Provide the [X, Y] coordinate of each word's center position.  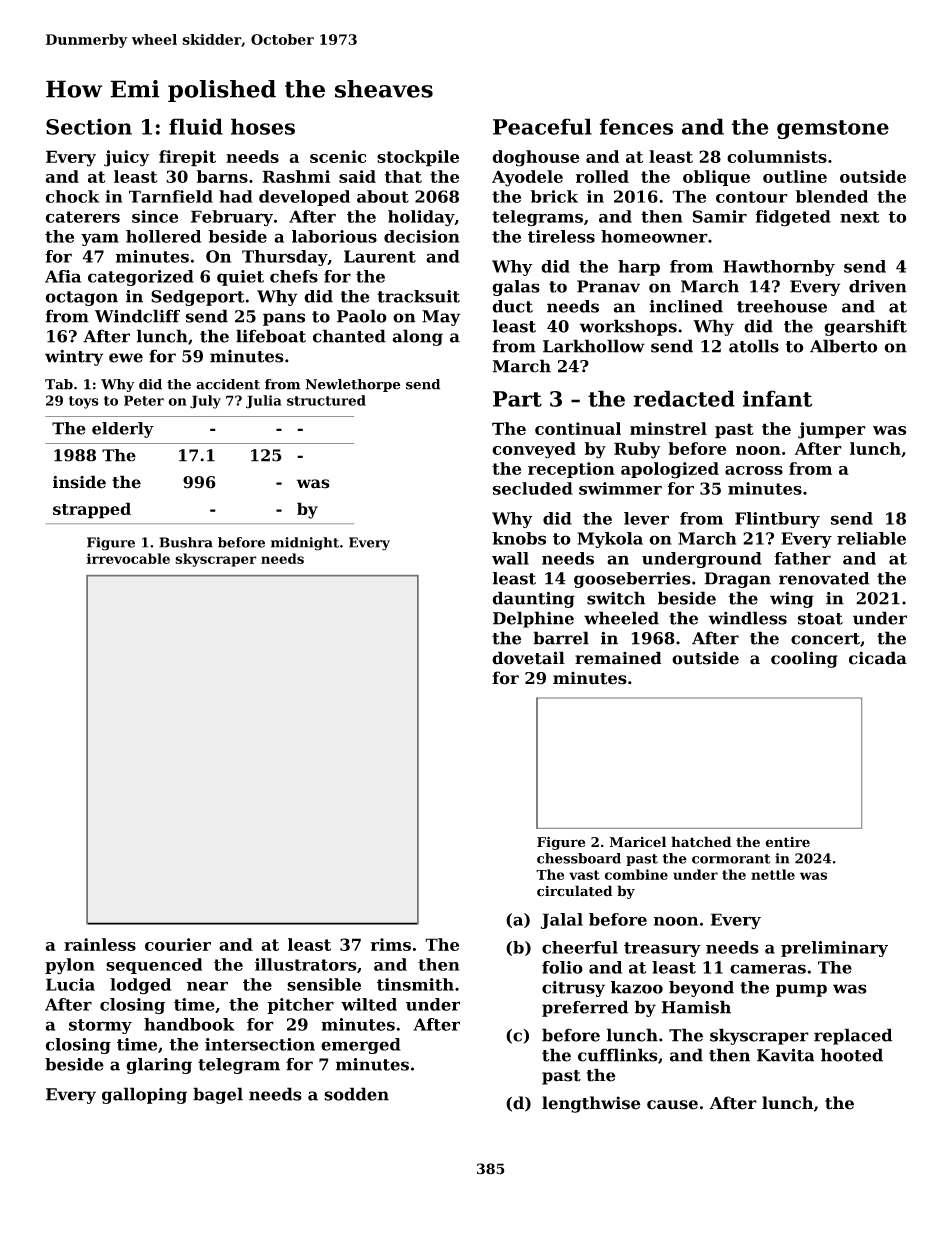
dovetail [528, 658]
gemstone [833, 129]
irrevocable [128, 558]
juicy [126, 158]
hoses [263, 126]
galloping [144, 1095]
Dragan [738, 580]
